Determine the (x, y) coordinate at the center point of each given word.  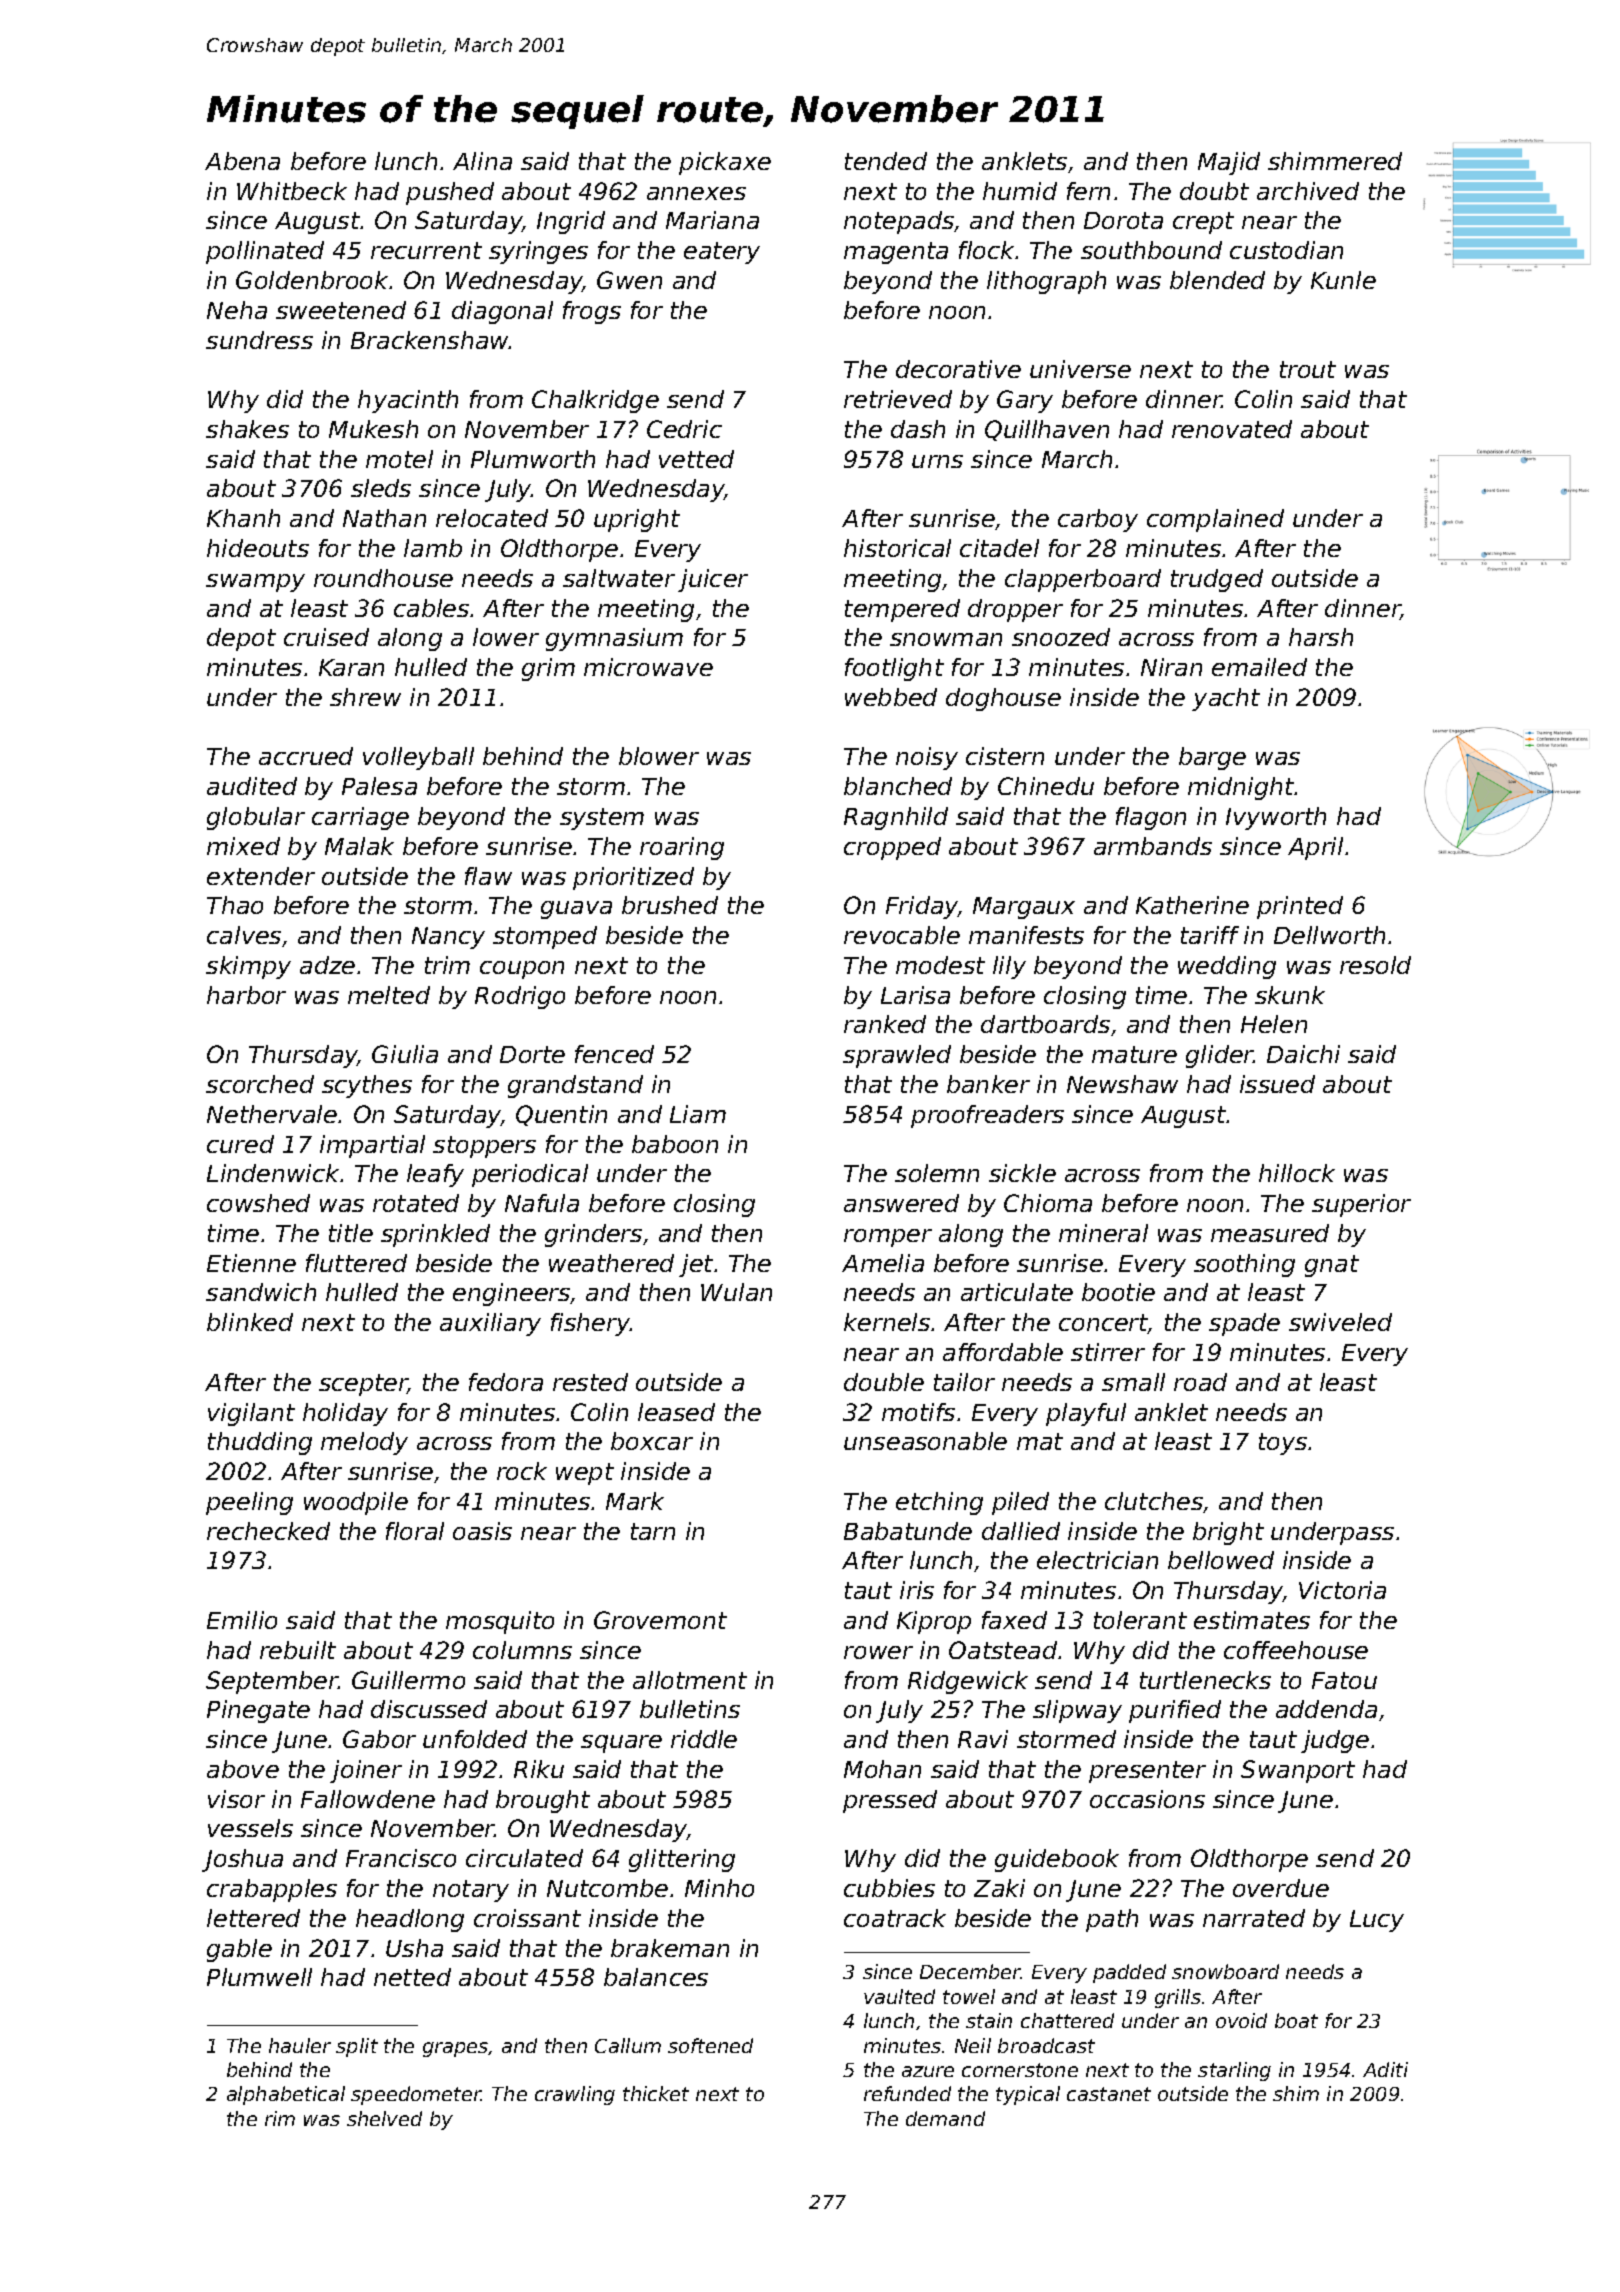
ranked (885, 1024)
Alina (482, 161)
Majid (1229, 163)
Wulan (736, 1292)
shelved (384, 2118)
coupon (522, 970)
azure (928, 2071)
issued (1277, 1084)
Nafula (542, 1203)
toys (1283, 1444)
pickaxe (725, 163)
